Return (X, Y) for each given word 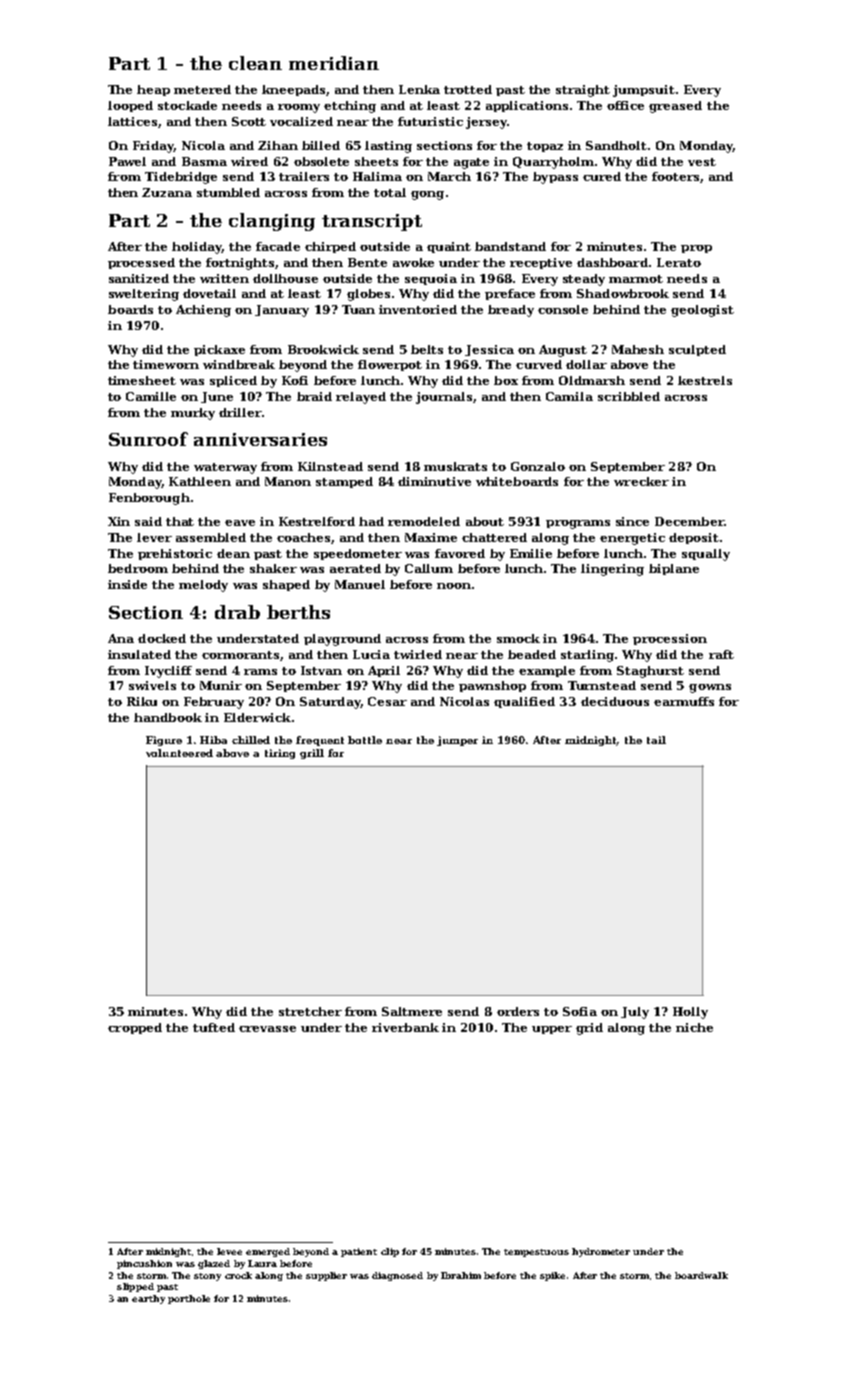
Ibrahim (461, 1275)
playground (342, 640)
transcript (372, 222)
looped (130, 106)
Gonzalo (538, 466)
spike (552, 1276)
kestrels (705, 380)
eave (240, 523)
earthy (148, 1299)
